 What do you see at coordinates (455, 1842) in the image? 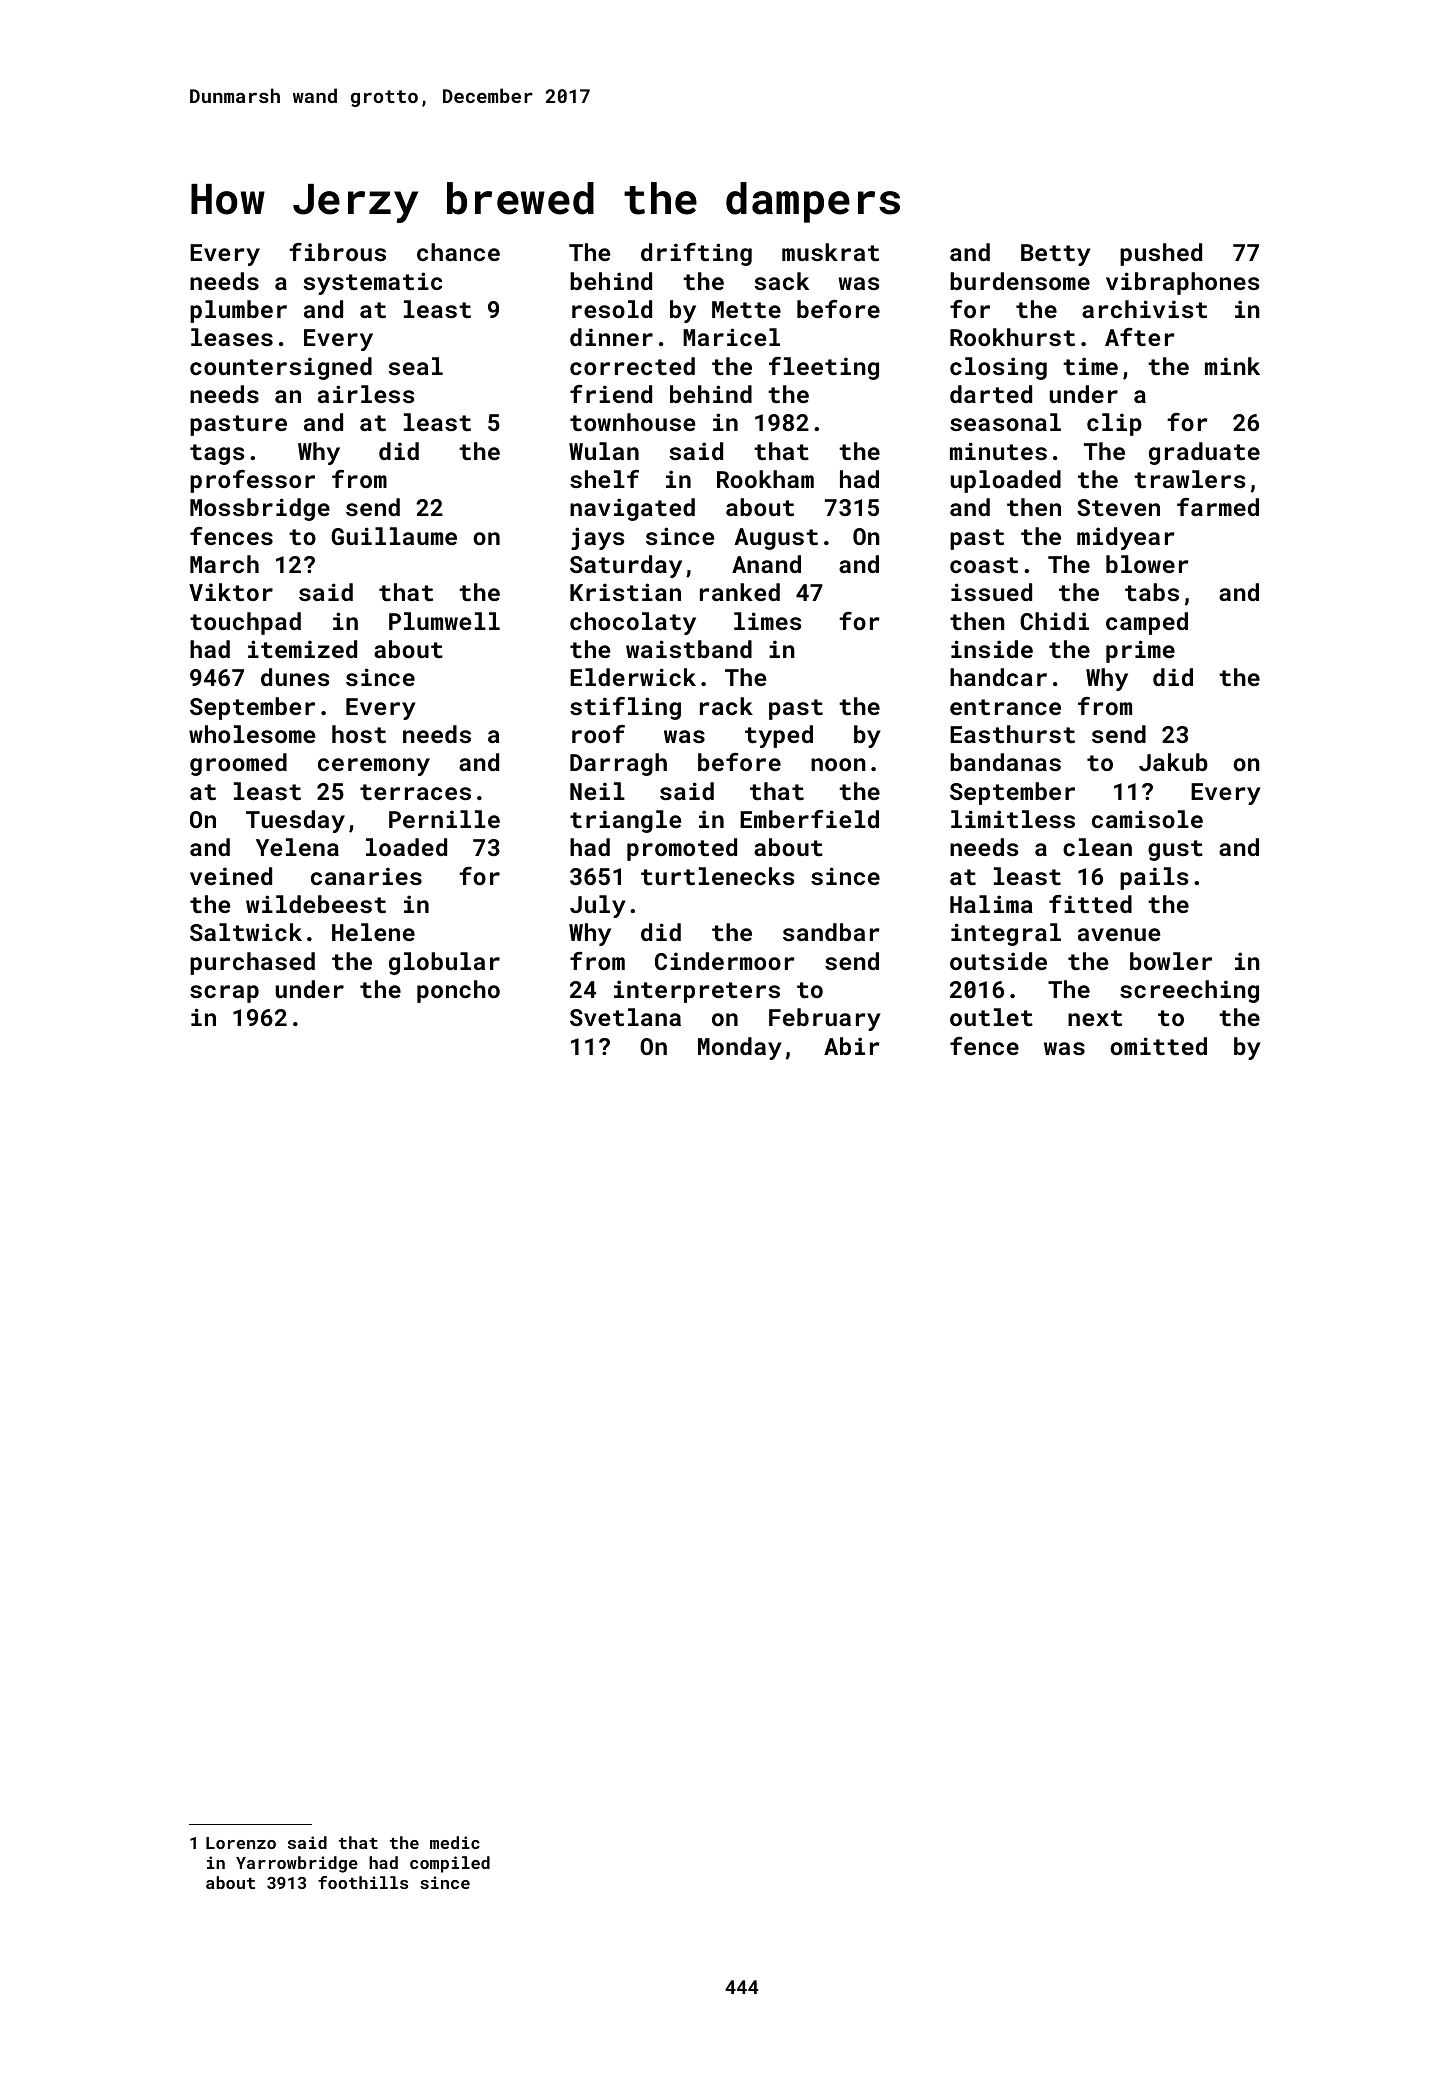
I see `medic` at bounding box center [455, 1842].
